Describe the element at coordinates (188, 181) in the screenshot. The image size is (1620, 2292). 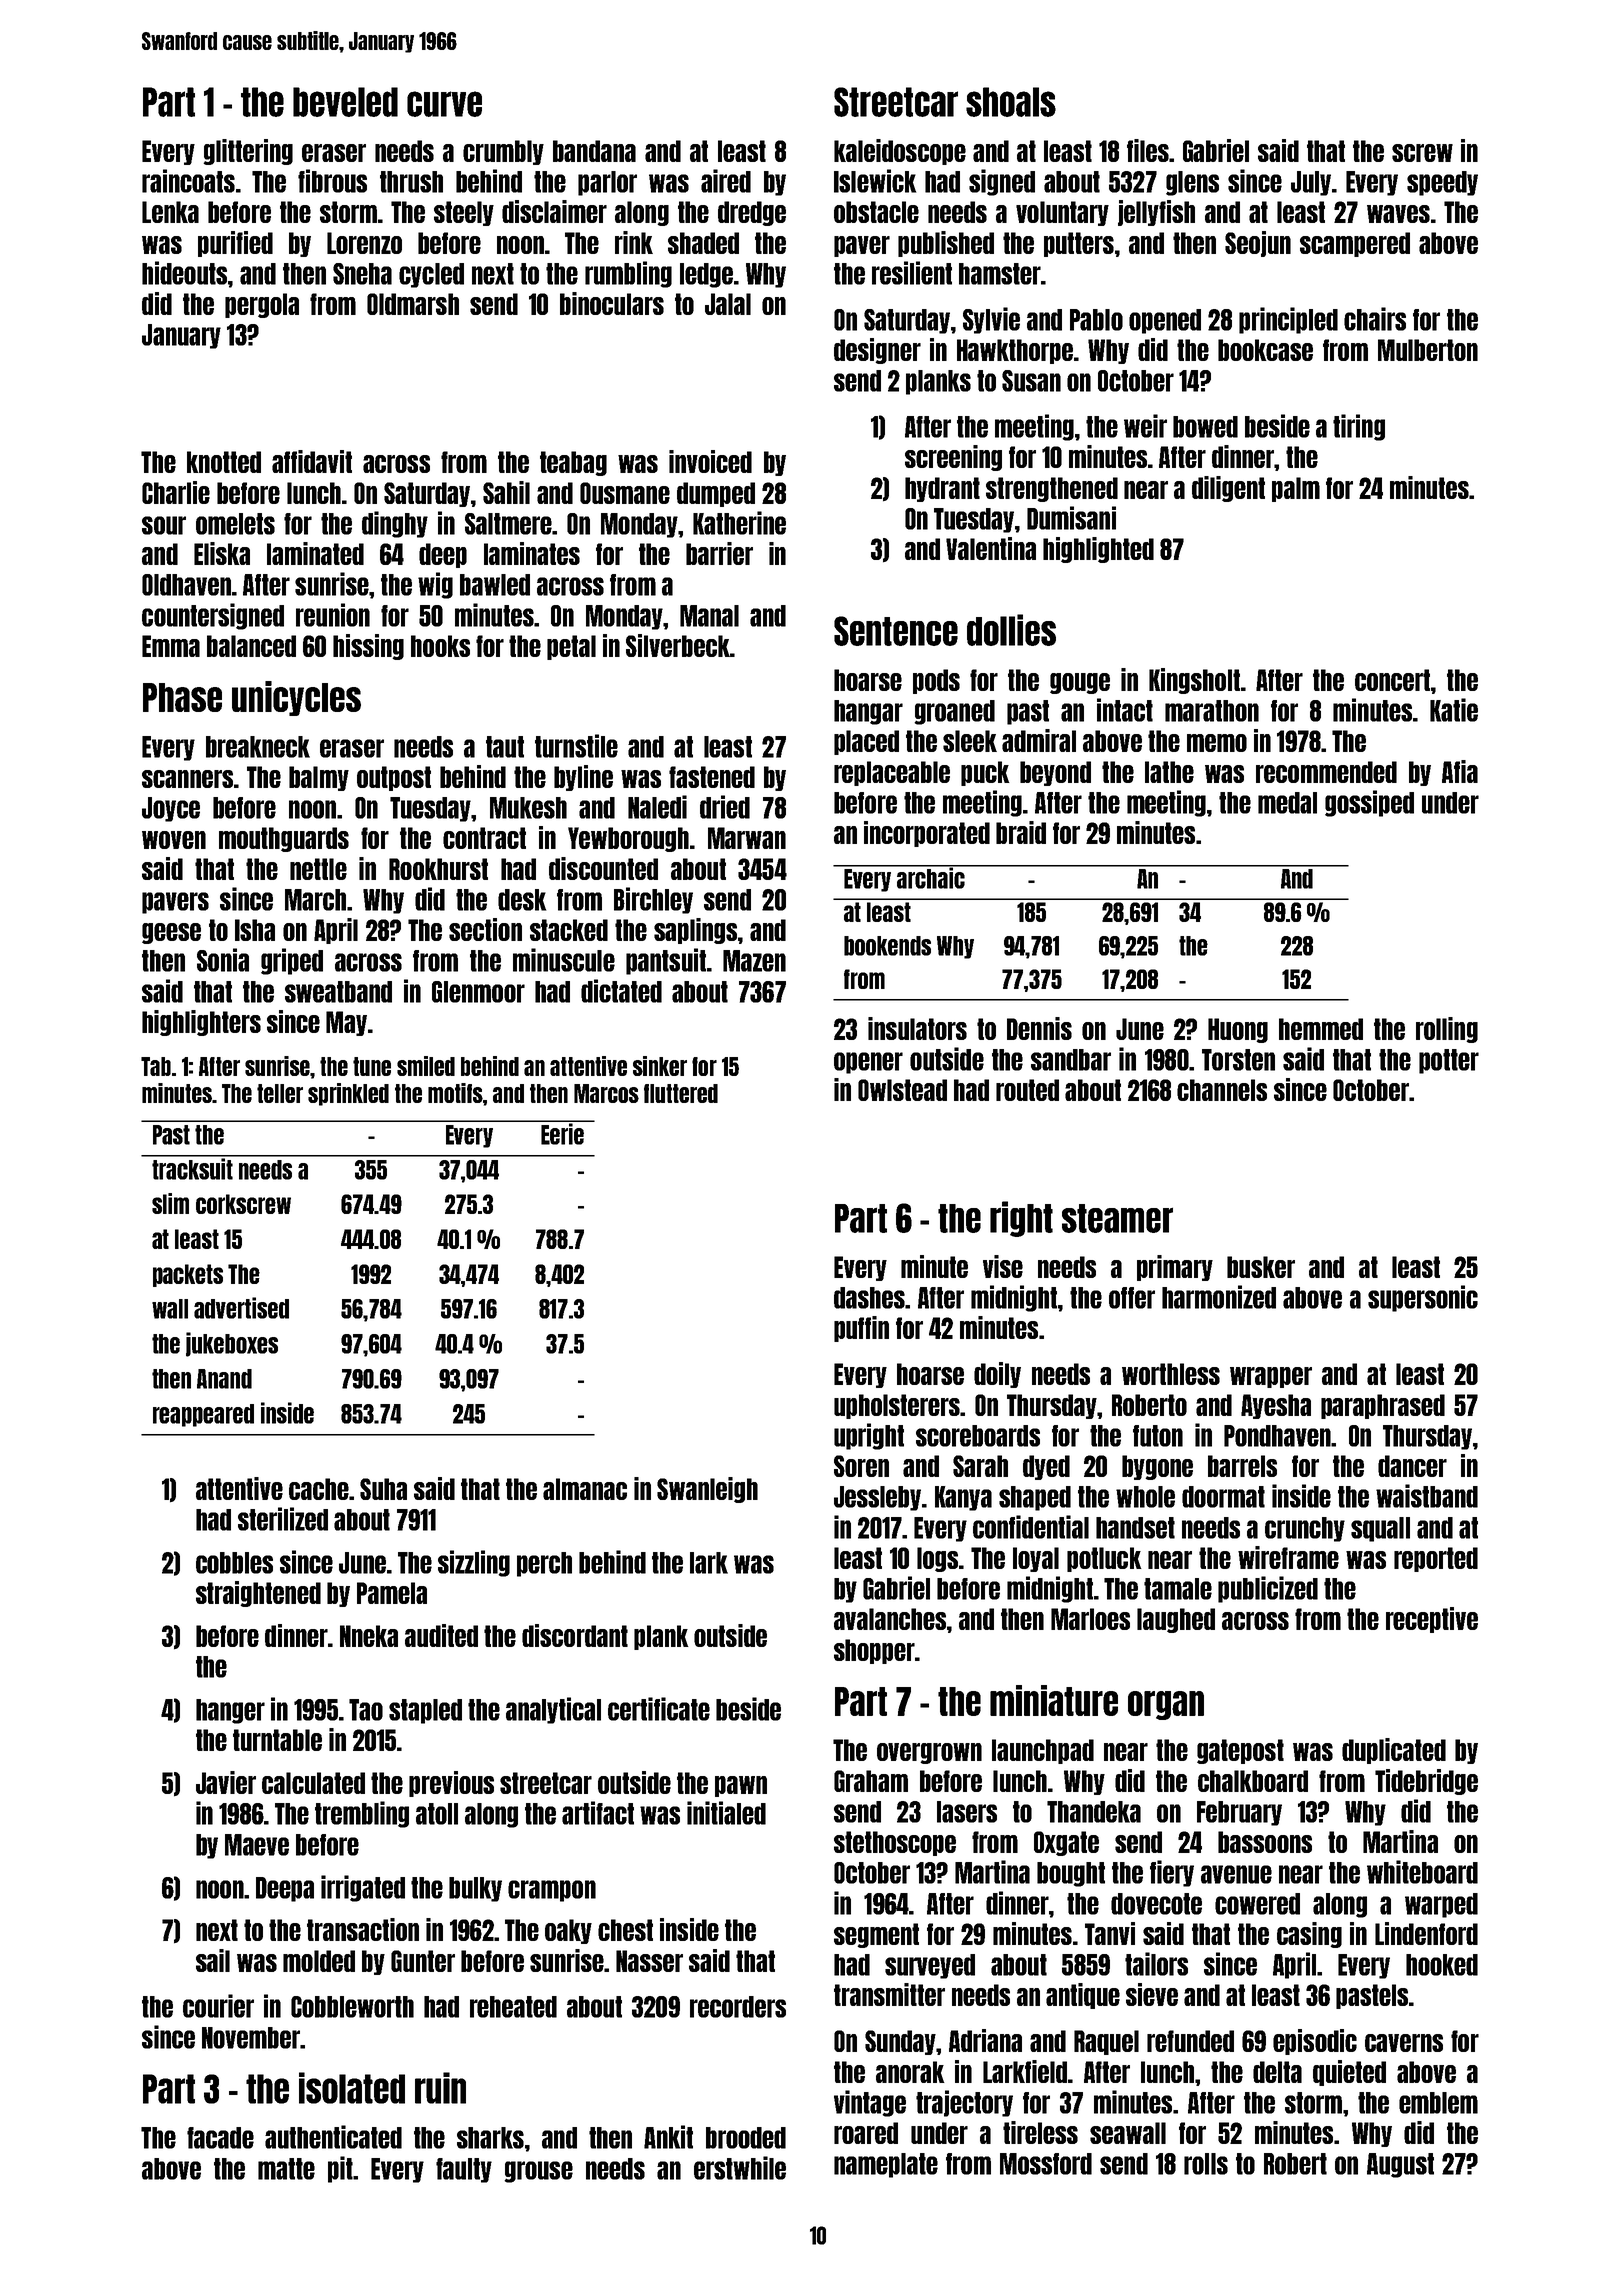
I see `raincoats` at that location.
